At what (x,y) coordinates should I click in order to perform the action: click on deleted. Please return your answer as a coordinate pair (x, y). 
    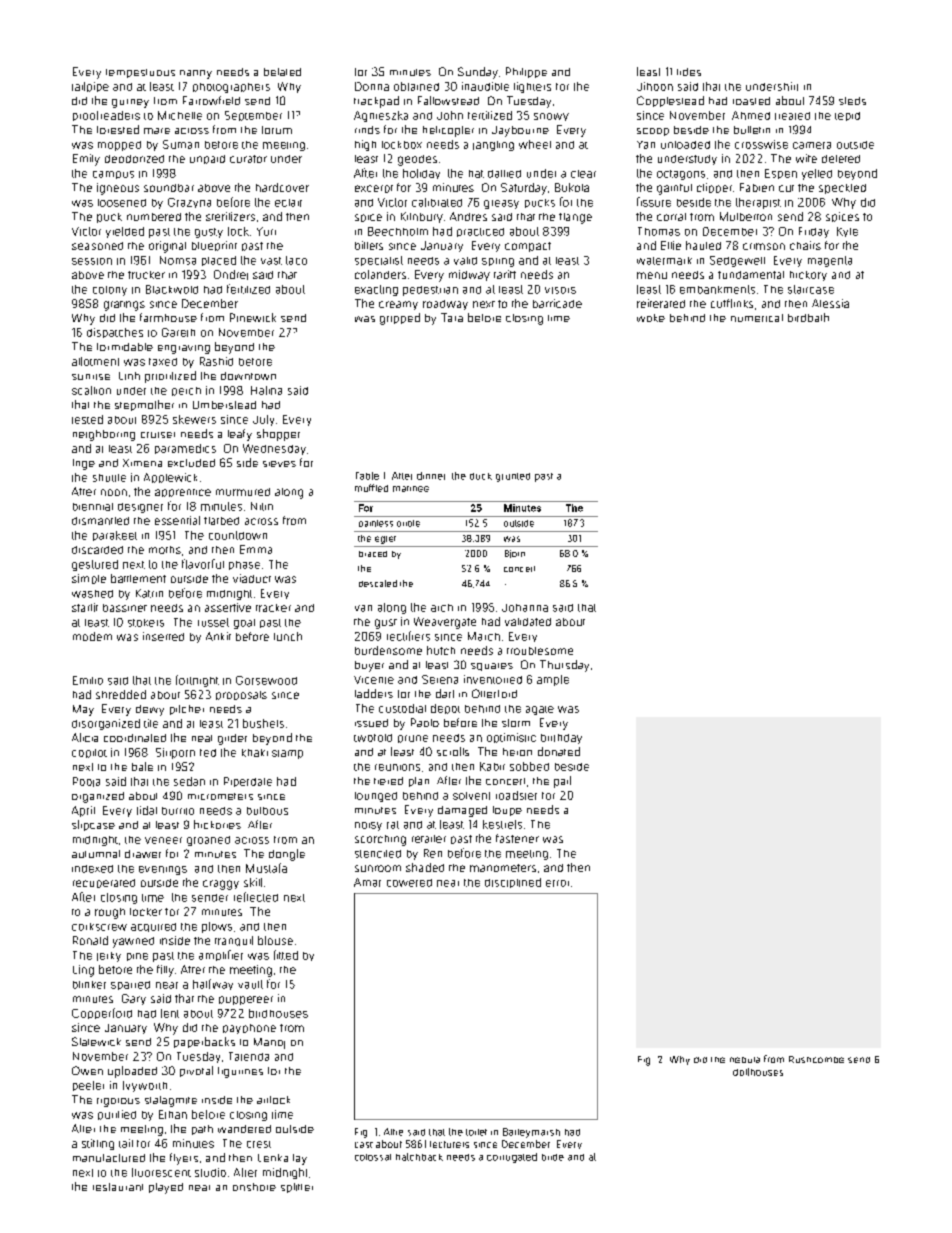
    Looking at the image, I should click on (841, 159).
